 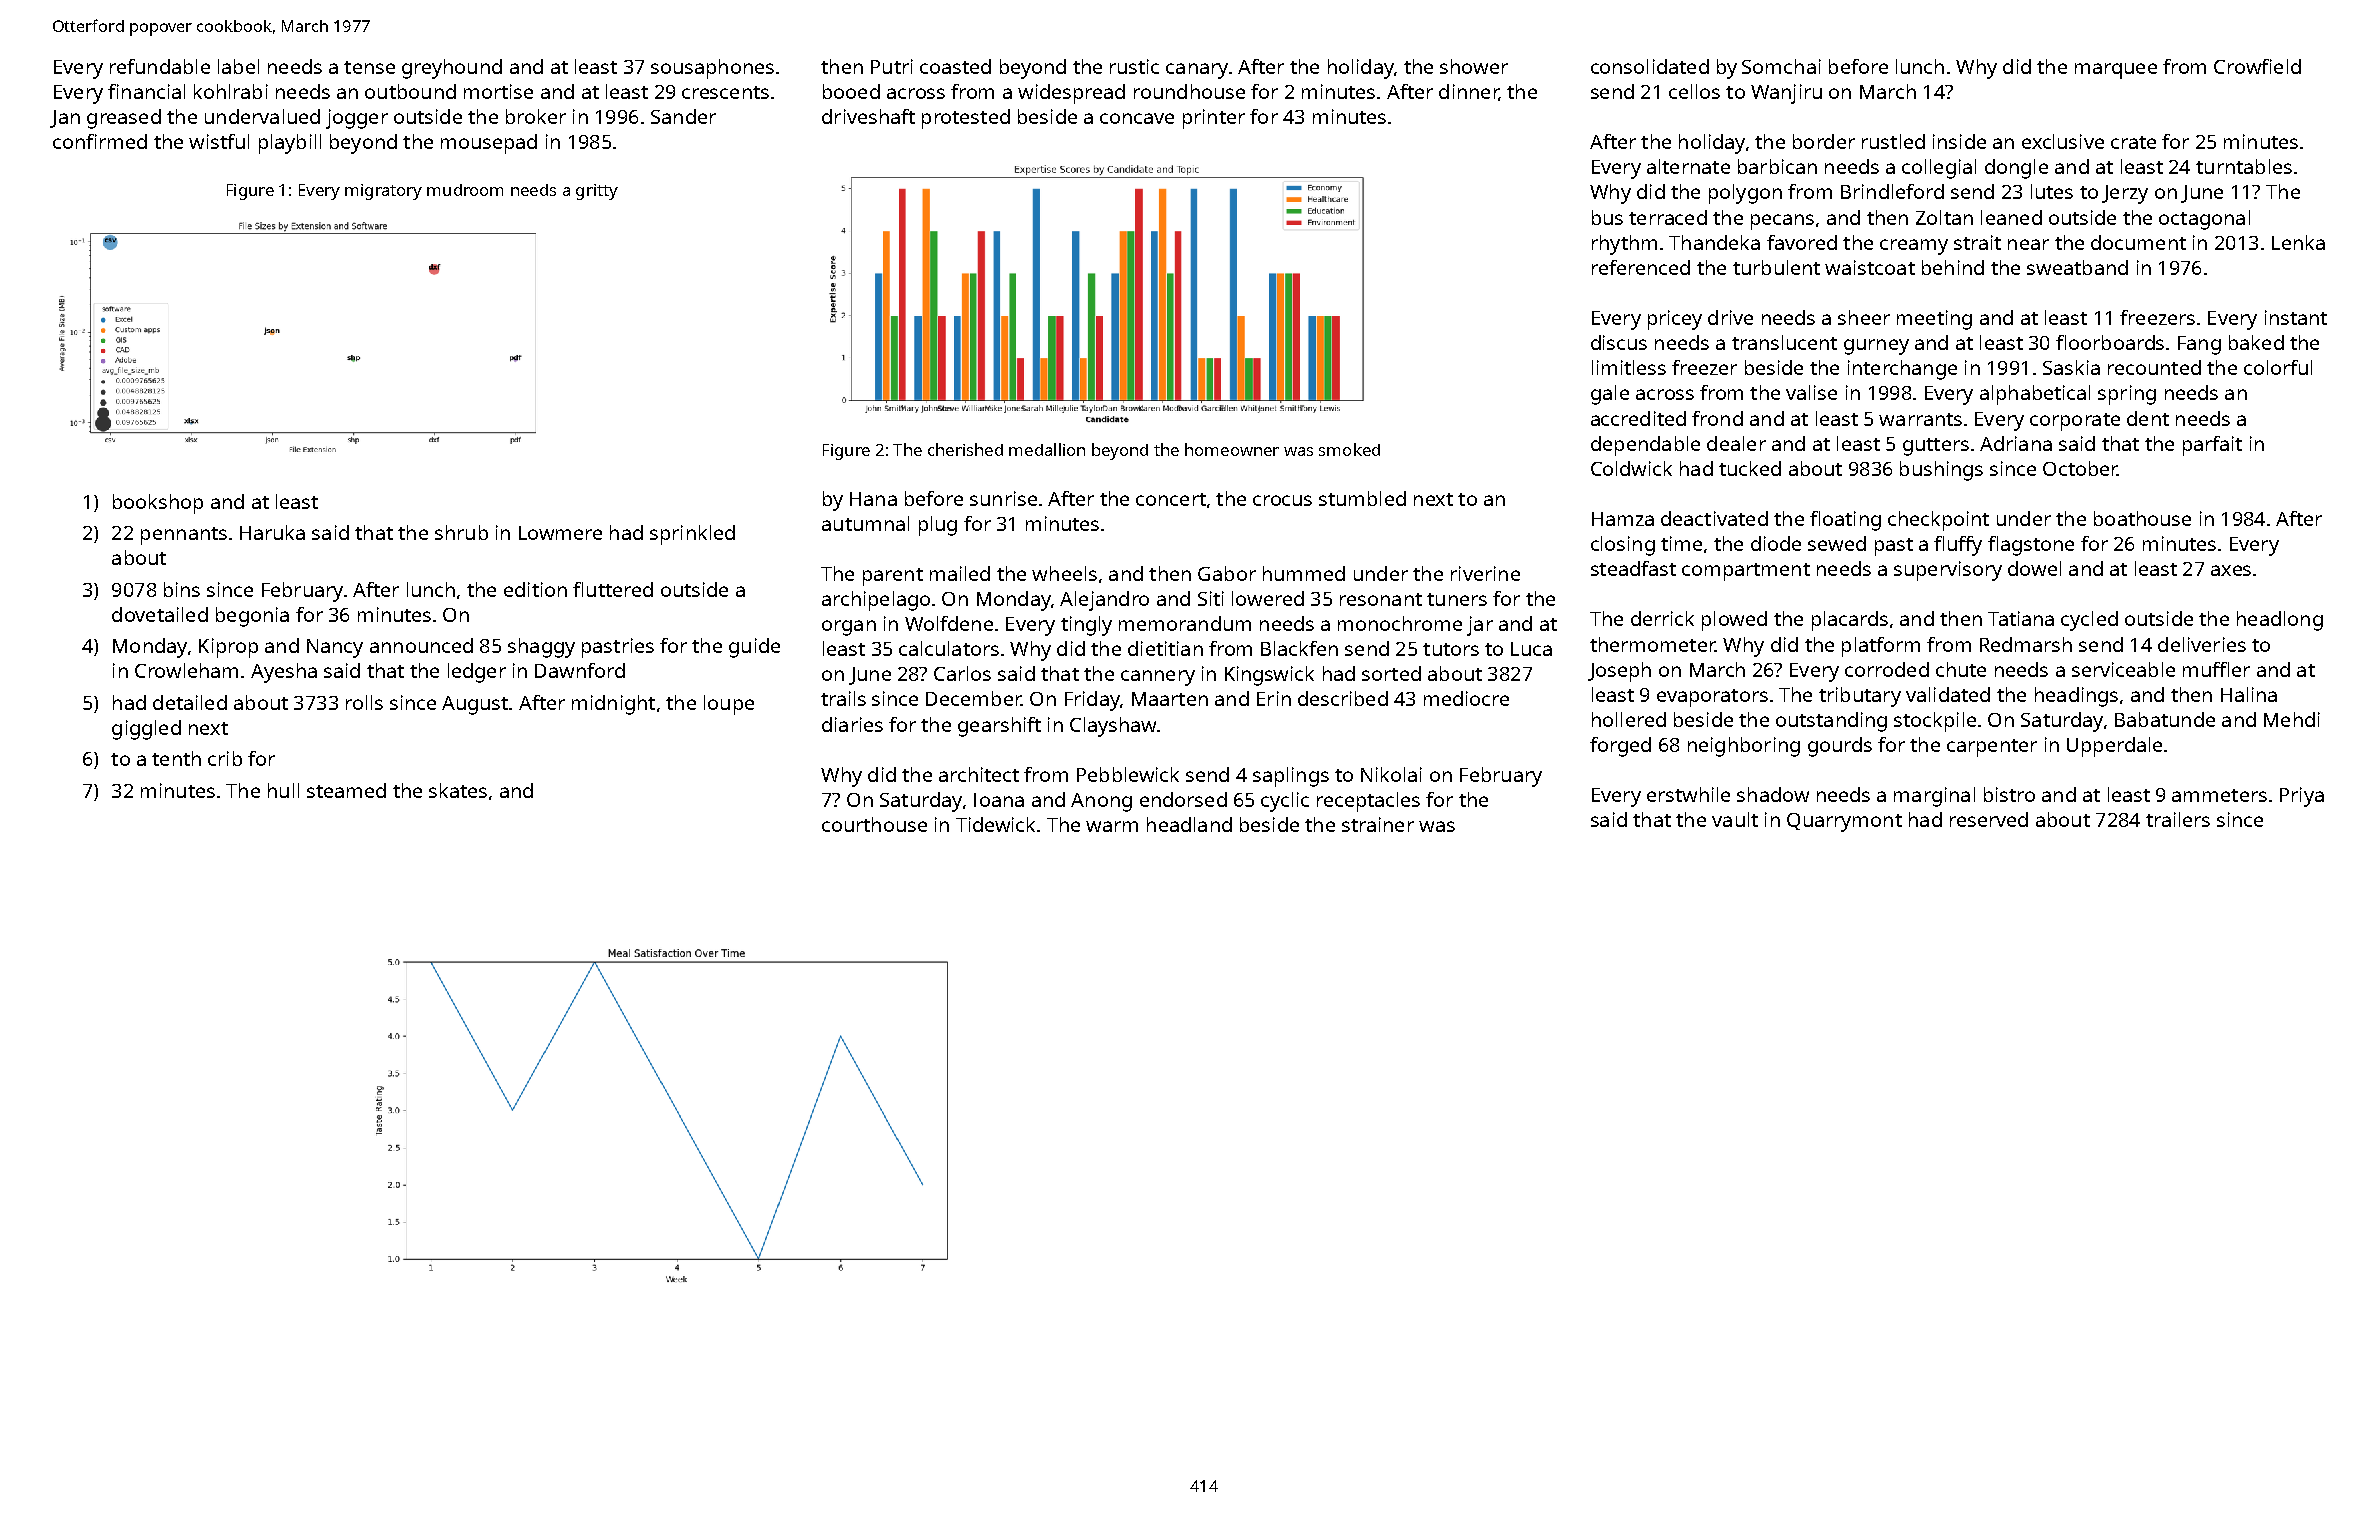 What do you see at coordinates (1953, 267) in the screenshot?
I see `behind` at bounding box center [1953, 267].
